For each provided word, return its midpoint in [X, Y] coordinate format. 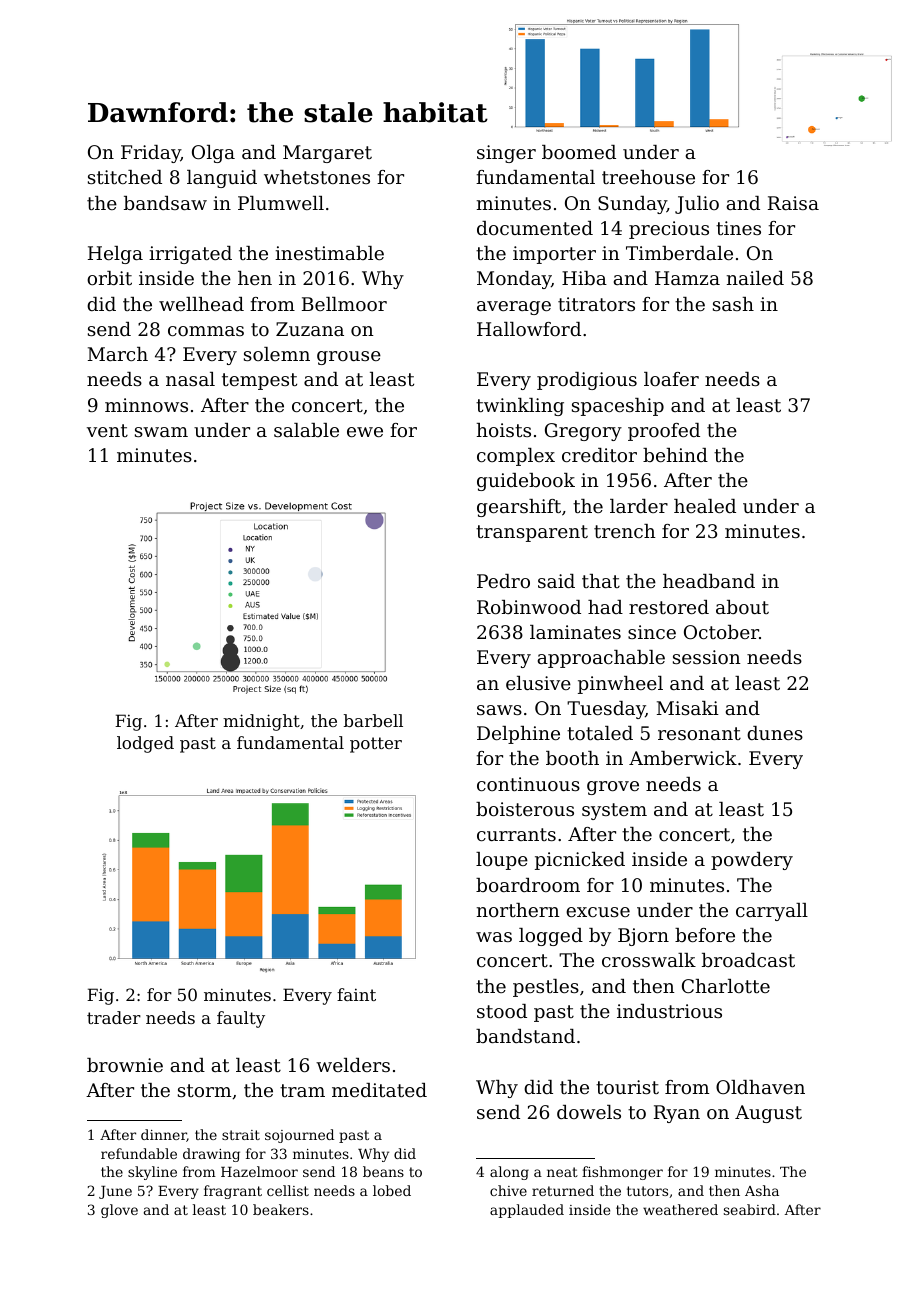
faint [356, 994]
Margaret [327, 154]
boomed [579, 152]
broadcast [748, 960]
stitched [125, 177]
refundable [139, 1153]
